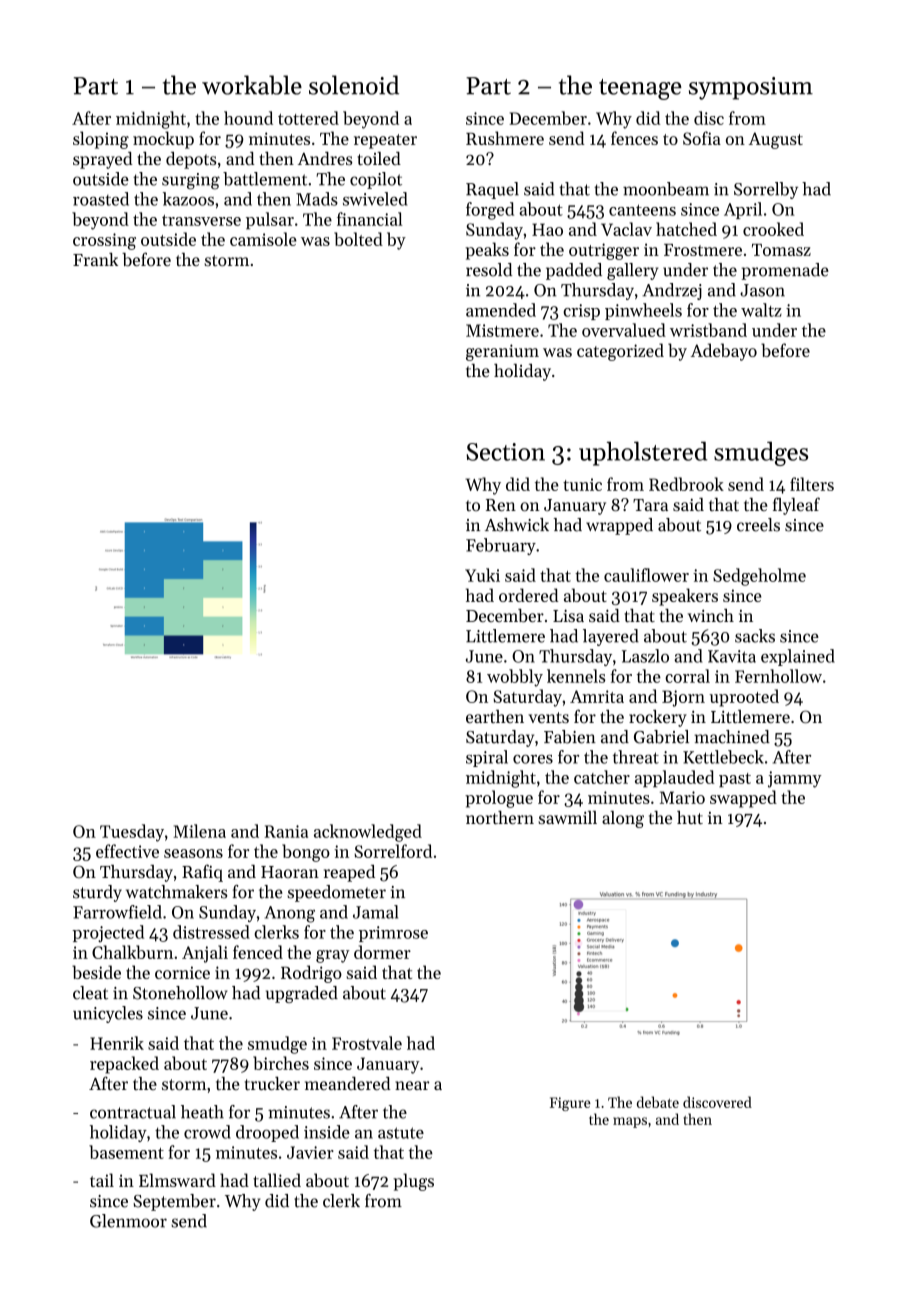 The width and height of the document is (908, 1316). What do you see at coordinates (724, 352) in the document?
I see `Adebayo` at bounding box center [724, 352].
